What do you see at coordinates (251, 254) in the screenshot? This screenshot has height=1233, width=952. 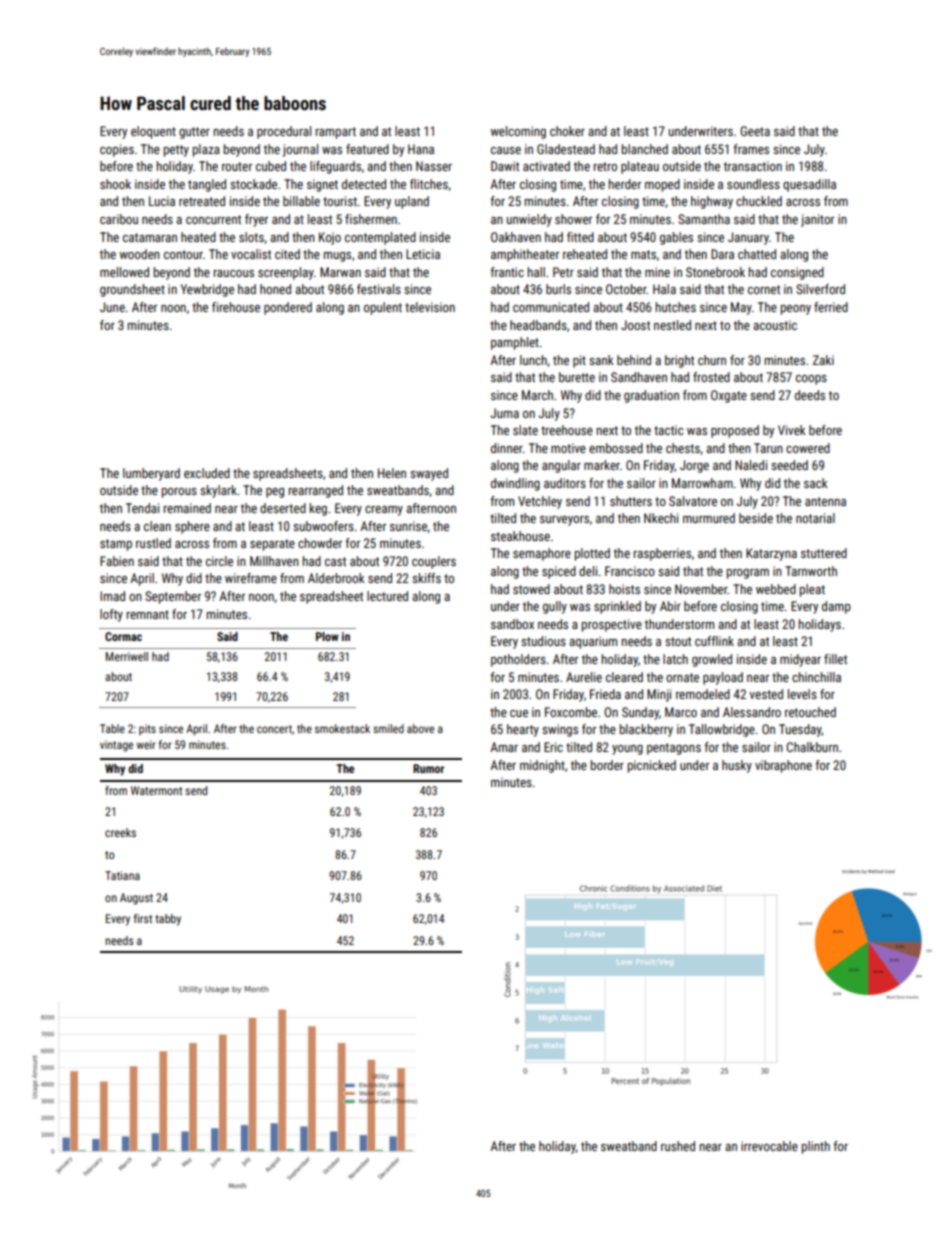 I see `vocalist` at bounding box center [251, 254].
